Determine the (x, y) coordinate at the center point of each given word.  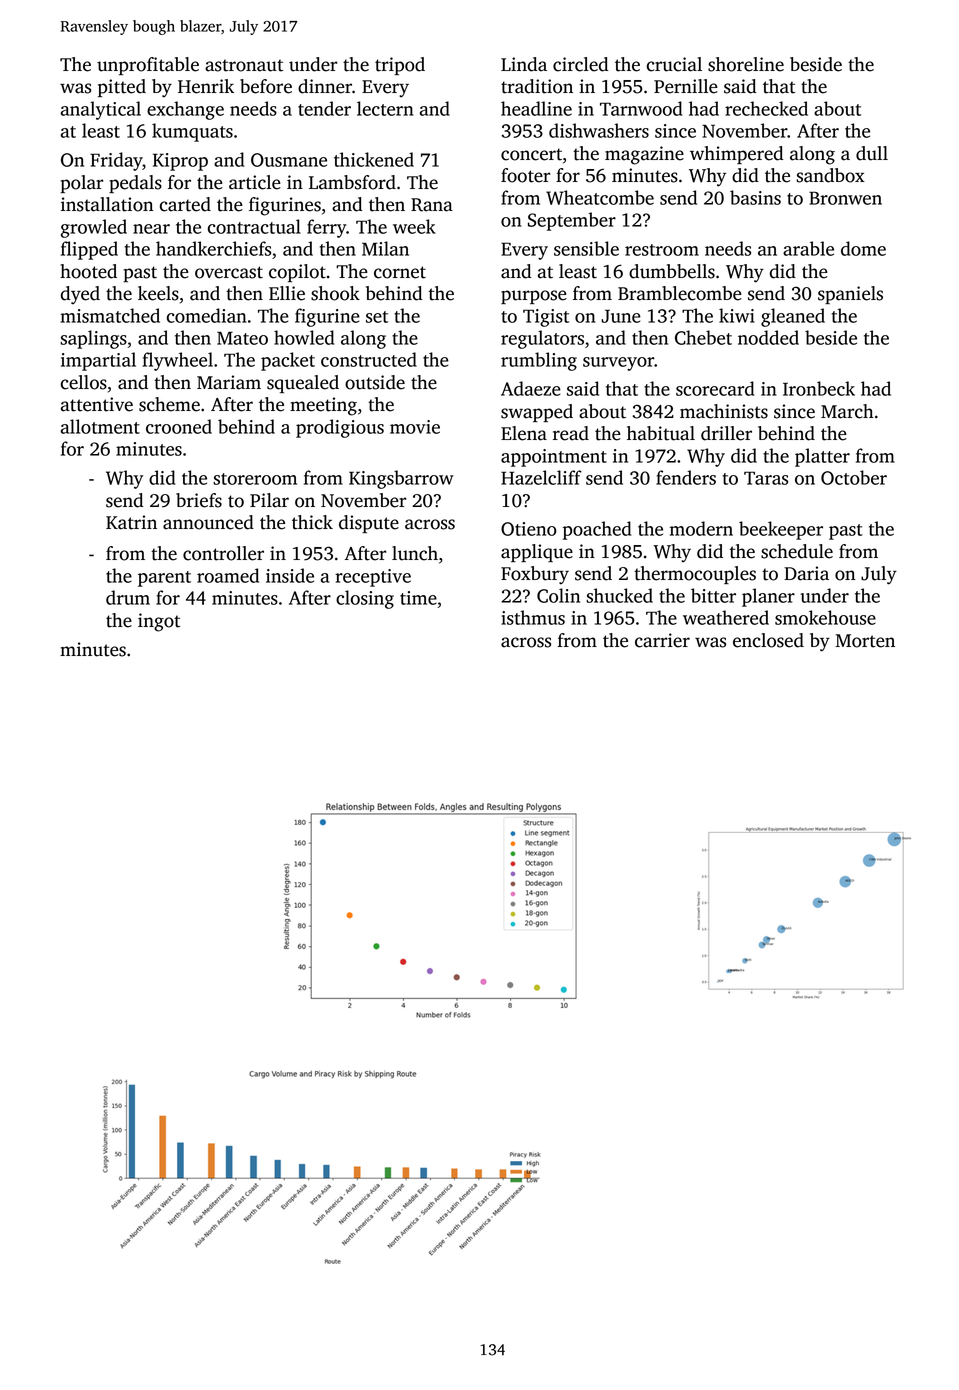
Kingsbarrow (401, 479)
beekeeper (781, 530)
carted (185, 204)
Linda (524, 64)
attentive (97, 404)
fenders (686, 477)
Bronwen (845, 198)
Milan (385, 248)
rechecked (766, 108)
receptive (373, 578)
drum (128, 597)
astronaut (244, 65)
